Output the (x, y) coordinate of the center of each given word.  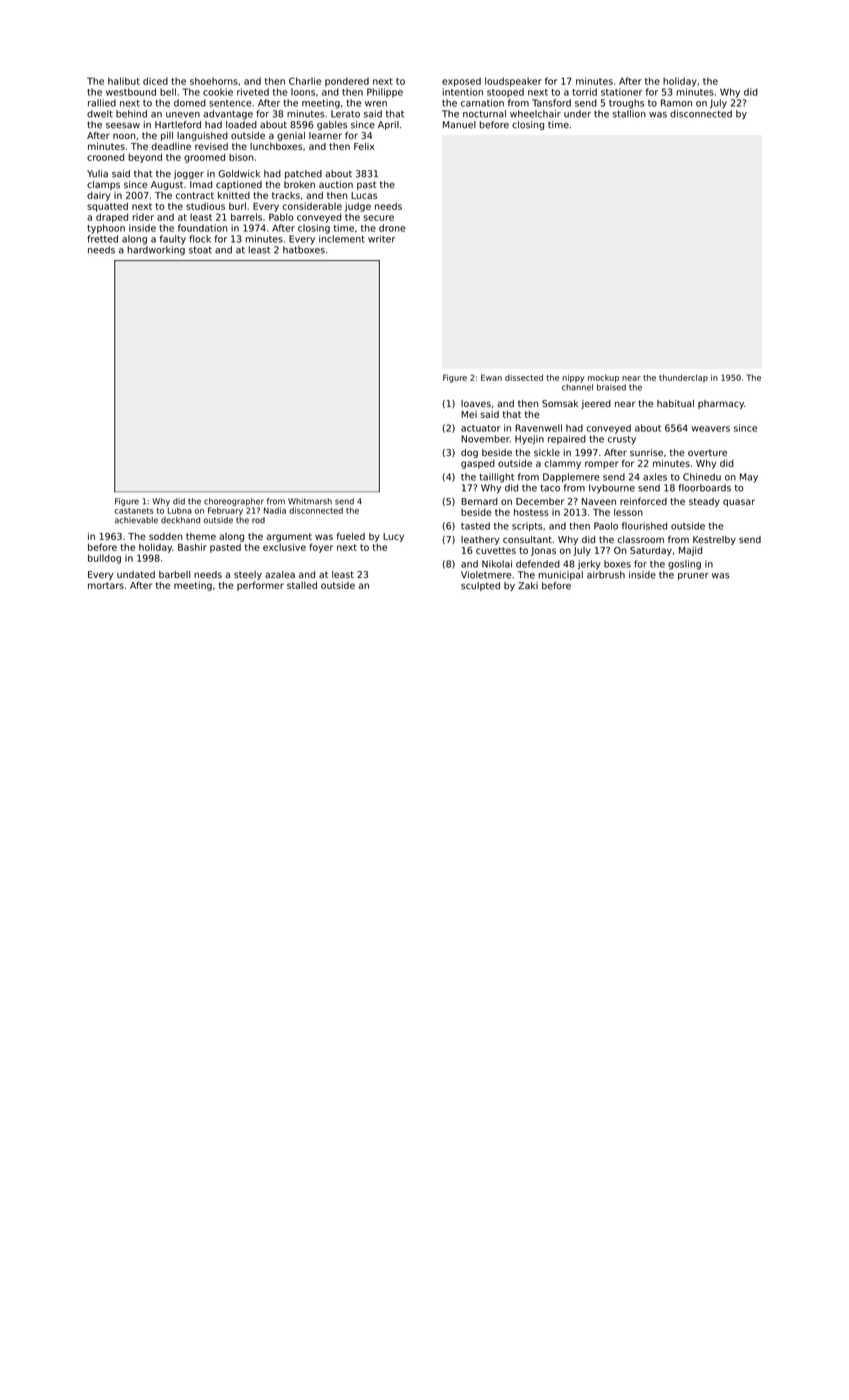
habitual (675, 403)
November (485, 439)
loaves (476, 403)
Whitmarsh (310, 501)
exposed (461, 82)
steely (248, 575)
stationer (621, 92)
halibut (124, 81)
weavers (711, 429)
